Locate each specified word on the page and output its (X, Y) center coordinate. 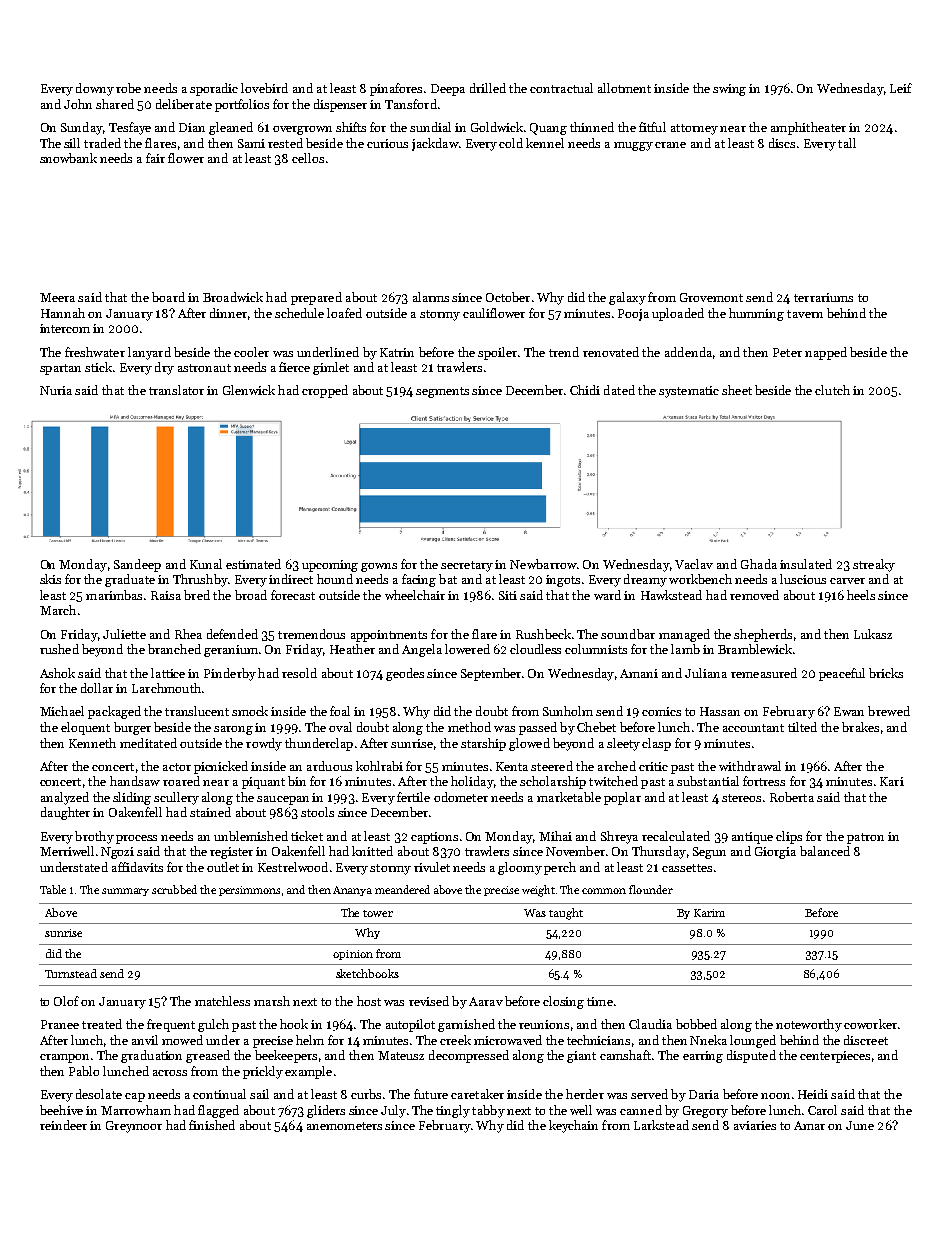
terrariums (823, 297)
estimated (253, 564)
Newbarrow (543, 564)
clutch (832, 390)
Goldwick (497, 127)
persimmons (249, 891)
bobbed (696, 1024)
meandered (402, 889)
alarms (431, 297)
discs (782, 143)
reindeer (63, 1125)
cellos (308, 158)
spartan (60, 369)
